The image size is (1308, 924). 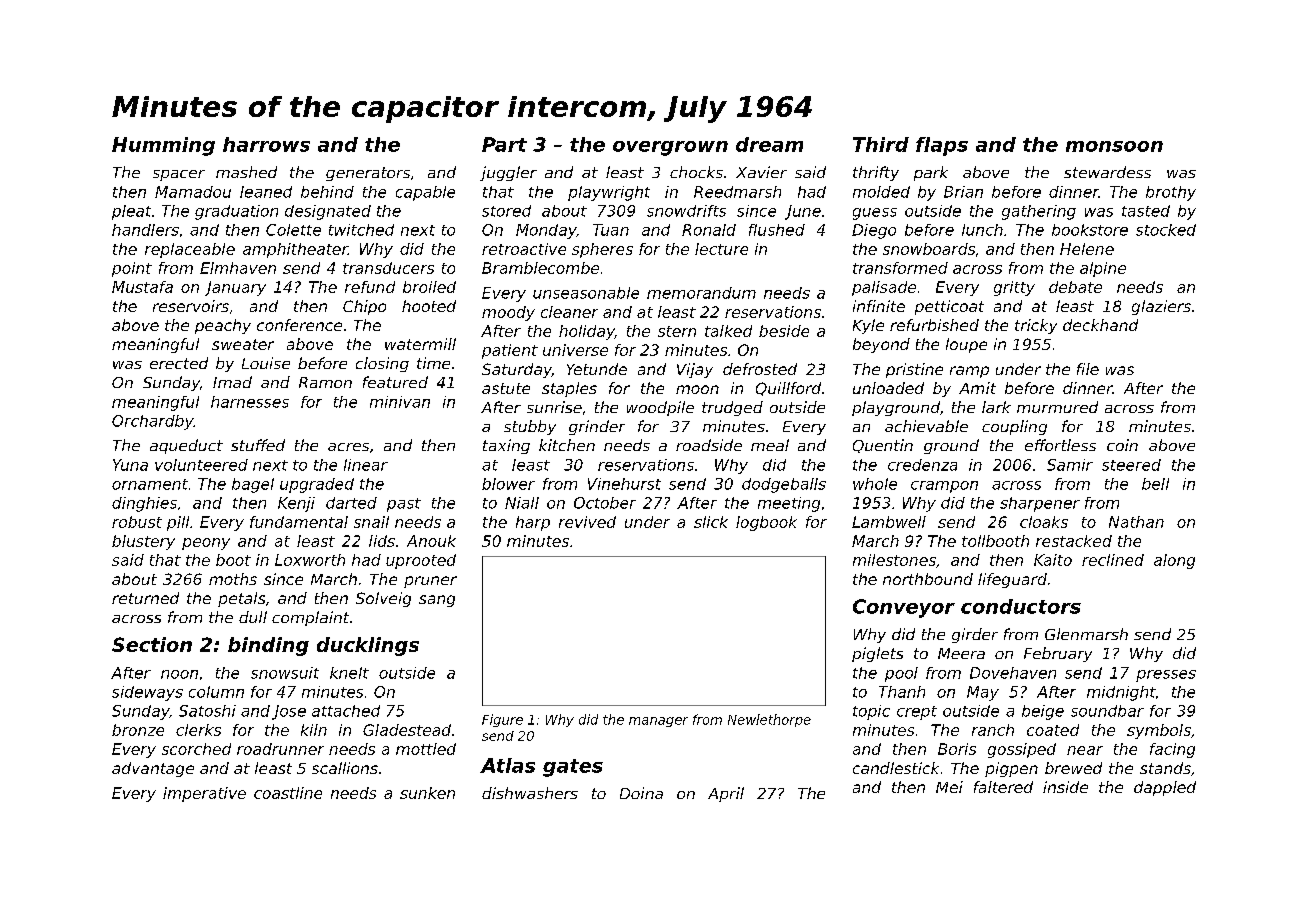 I want to click on monsoon, so click(x=1114, y=146).
